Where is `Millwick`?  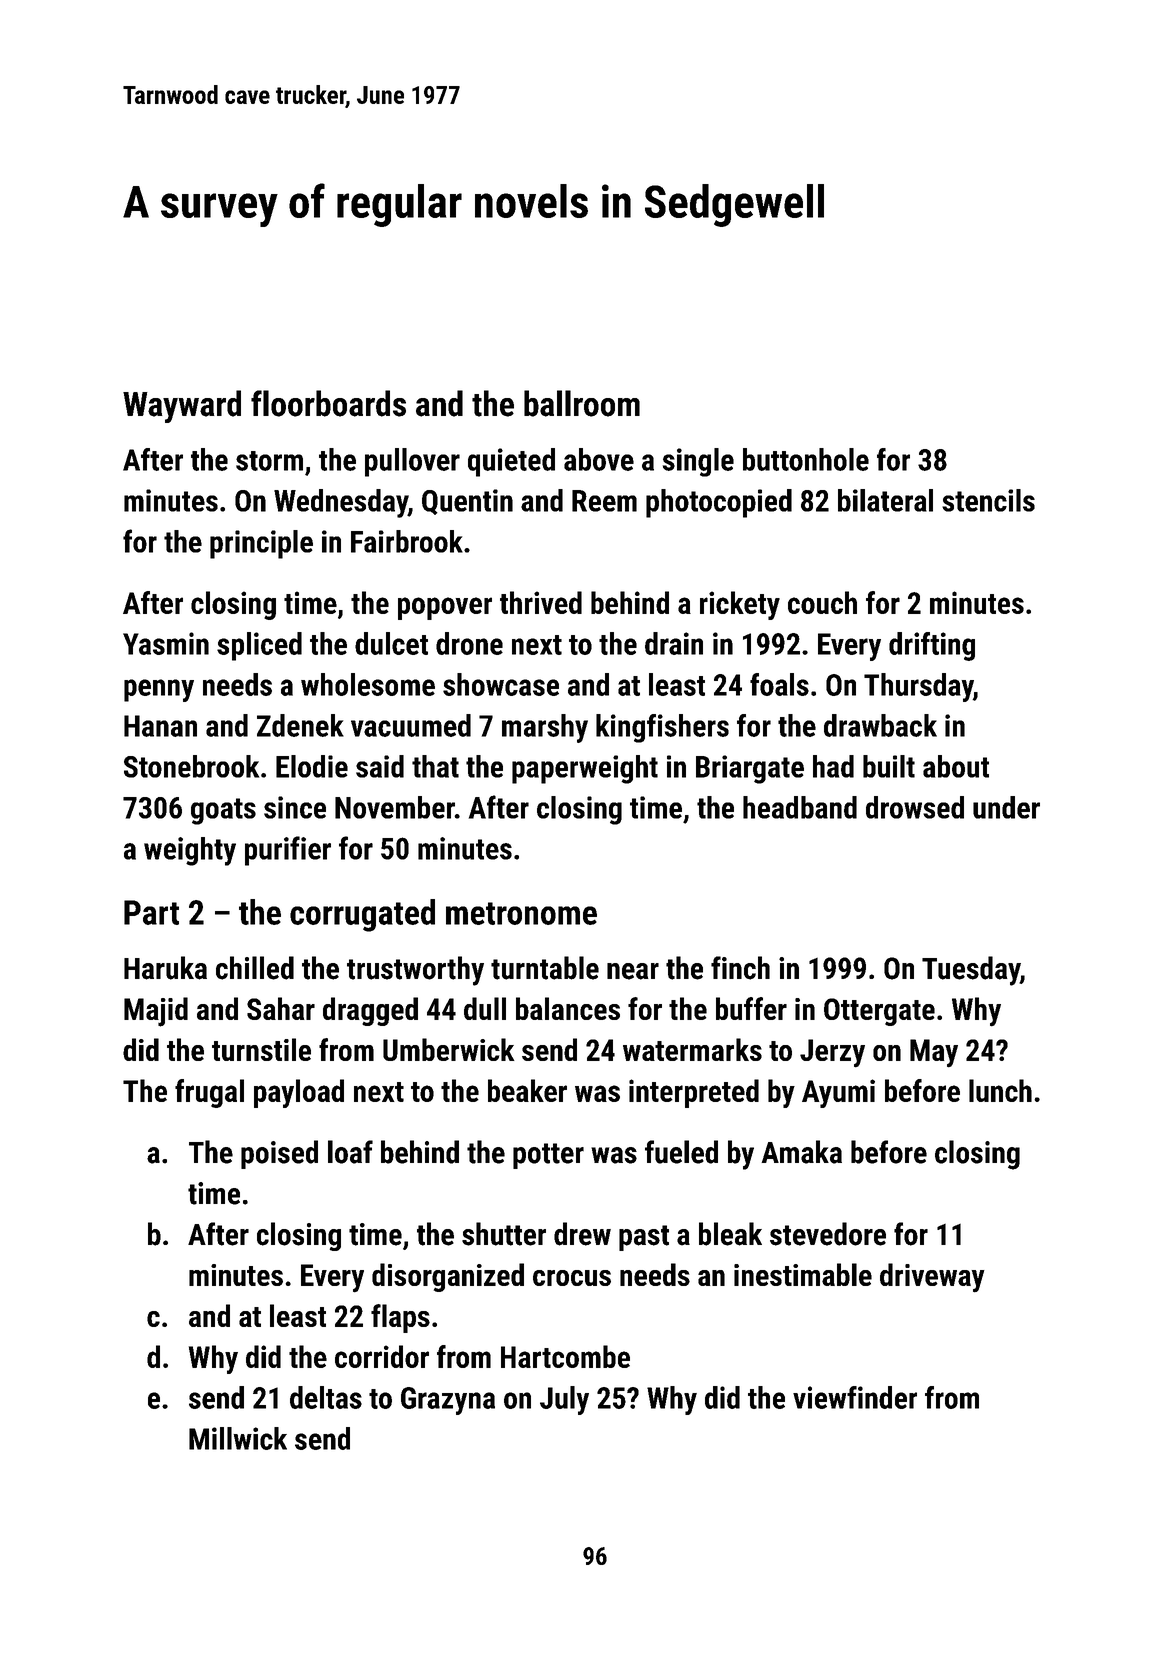 Millwick is located at coordinates (238, 1438).
